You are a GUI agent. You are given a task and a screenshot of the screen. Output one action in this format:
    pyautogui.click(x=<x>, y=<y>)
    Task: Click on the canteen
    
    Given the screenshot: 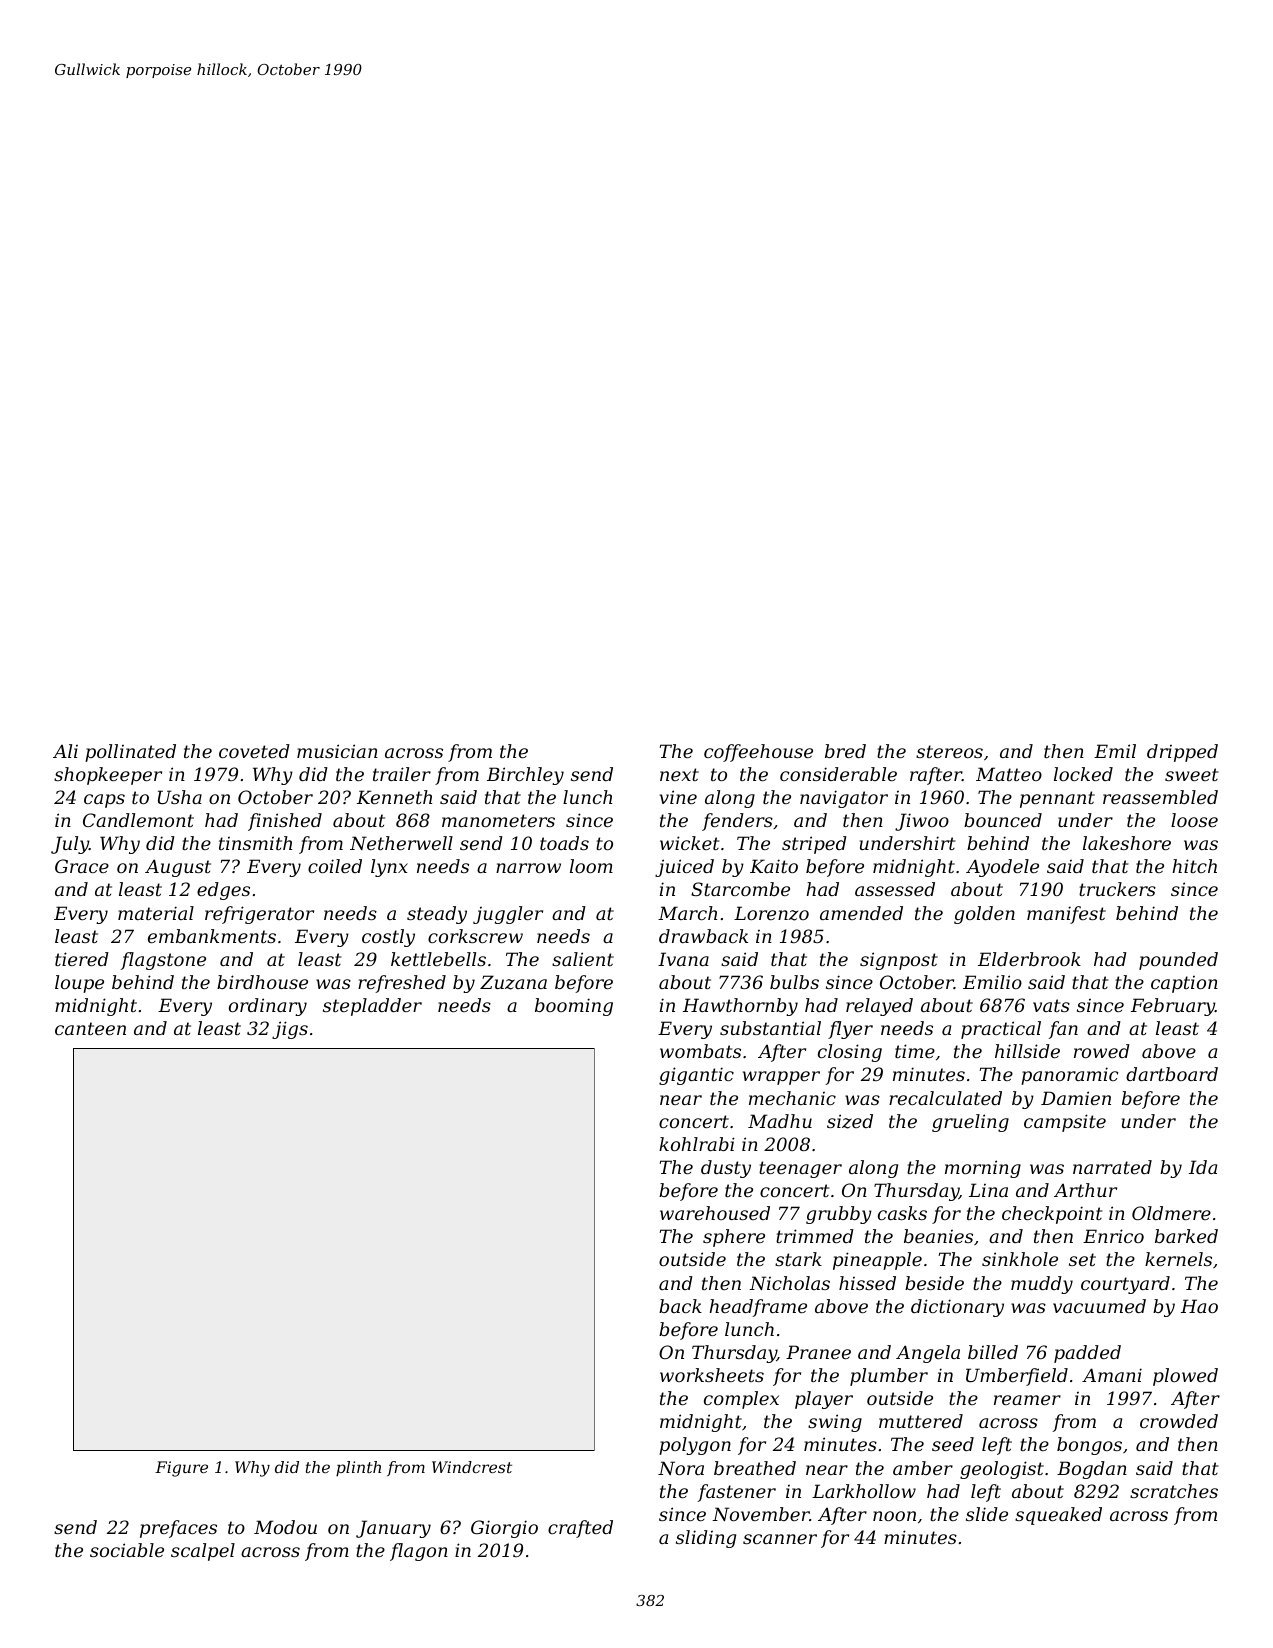 What is the action you would take?
    pyautogui.click(x=90, y=1028)
